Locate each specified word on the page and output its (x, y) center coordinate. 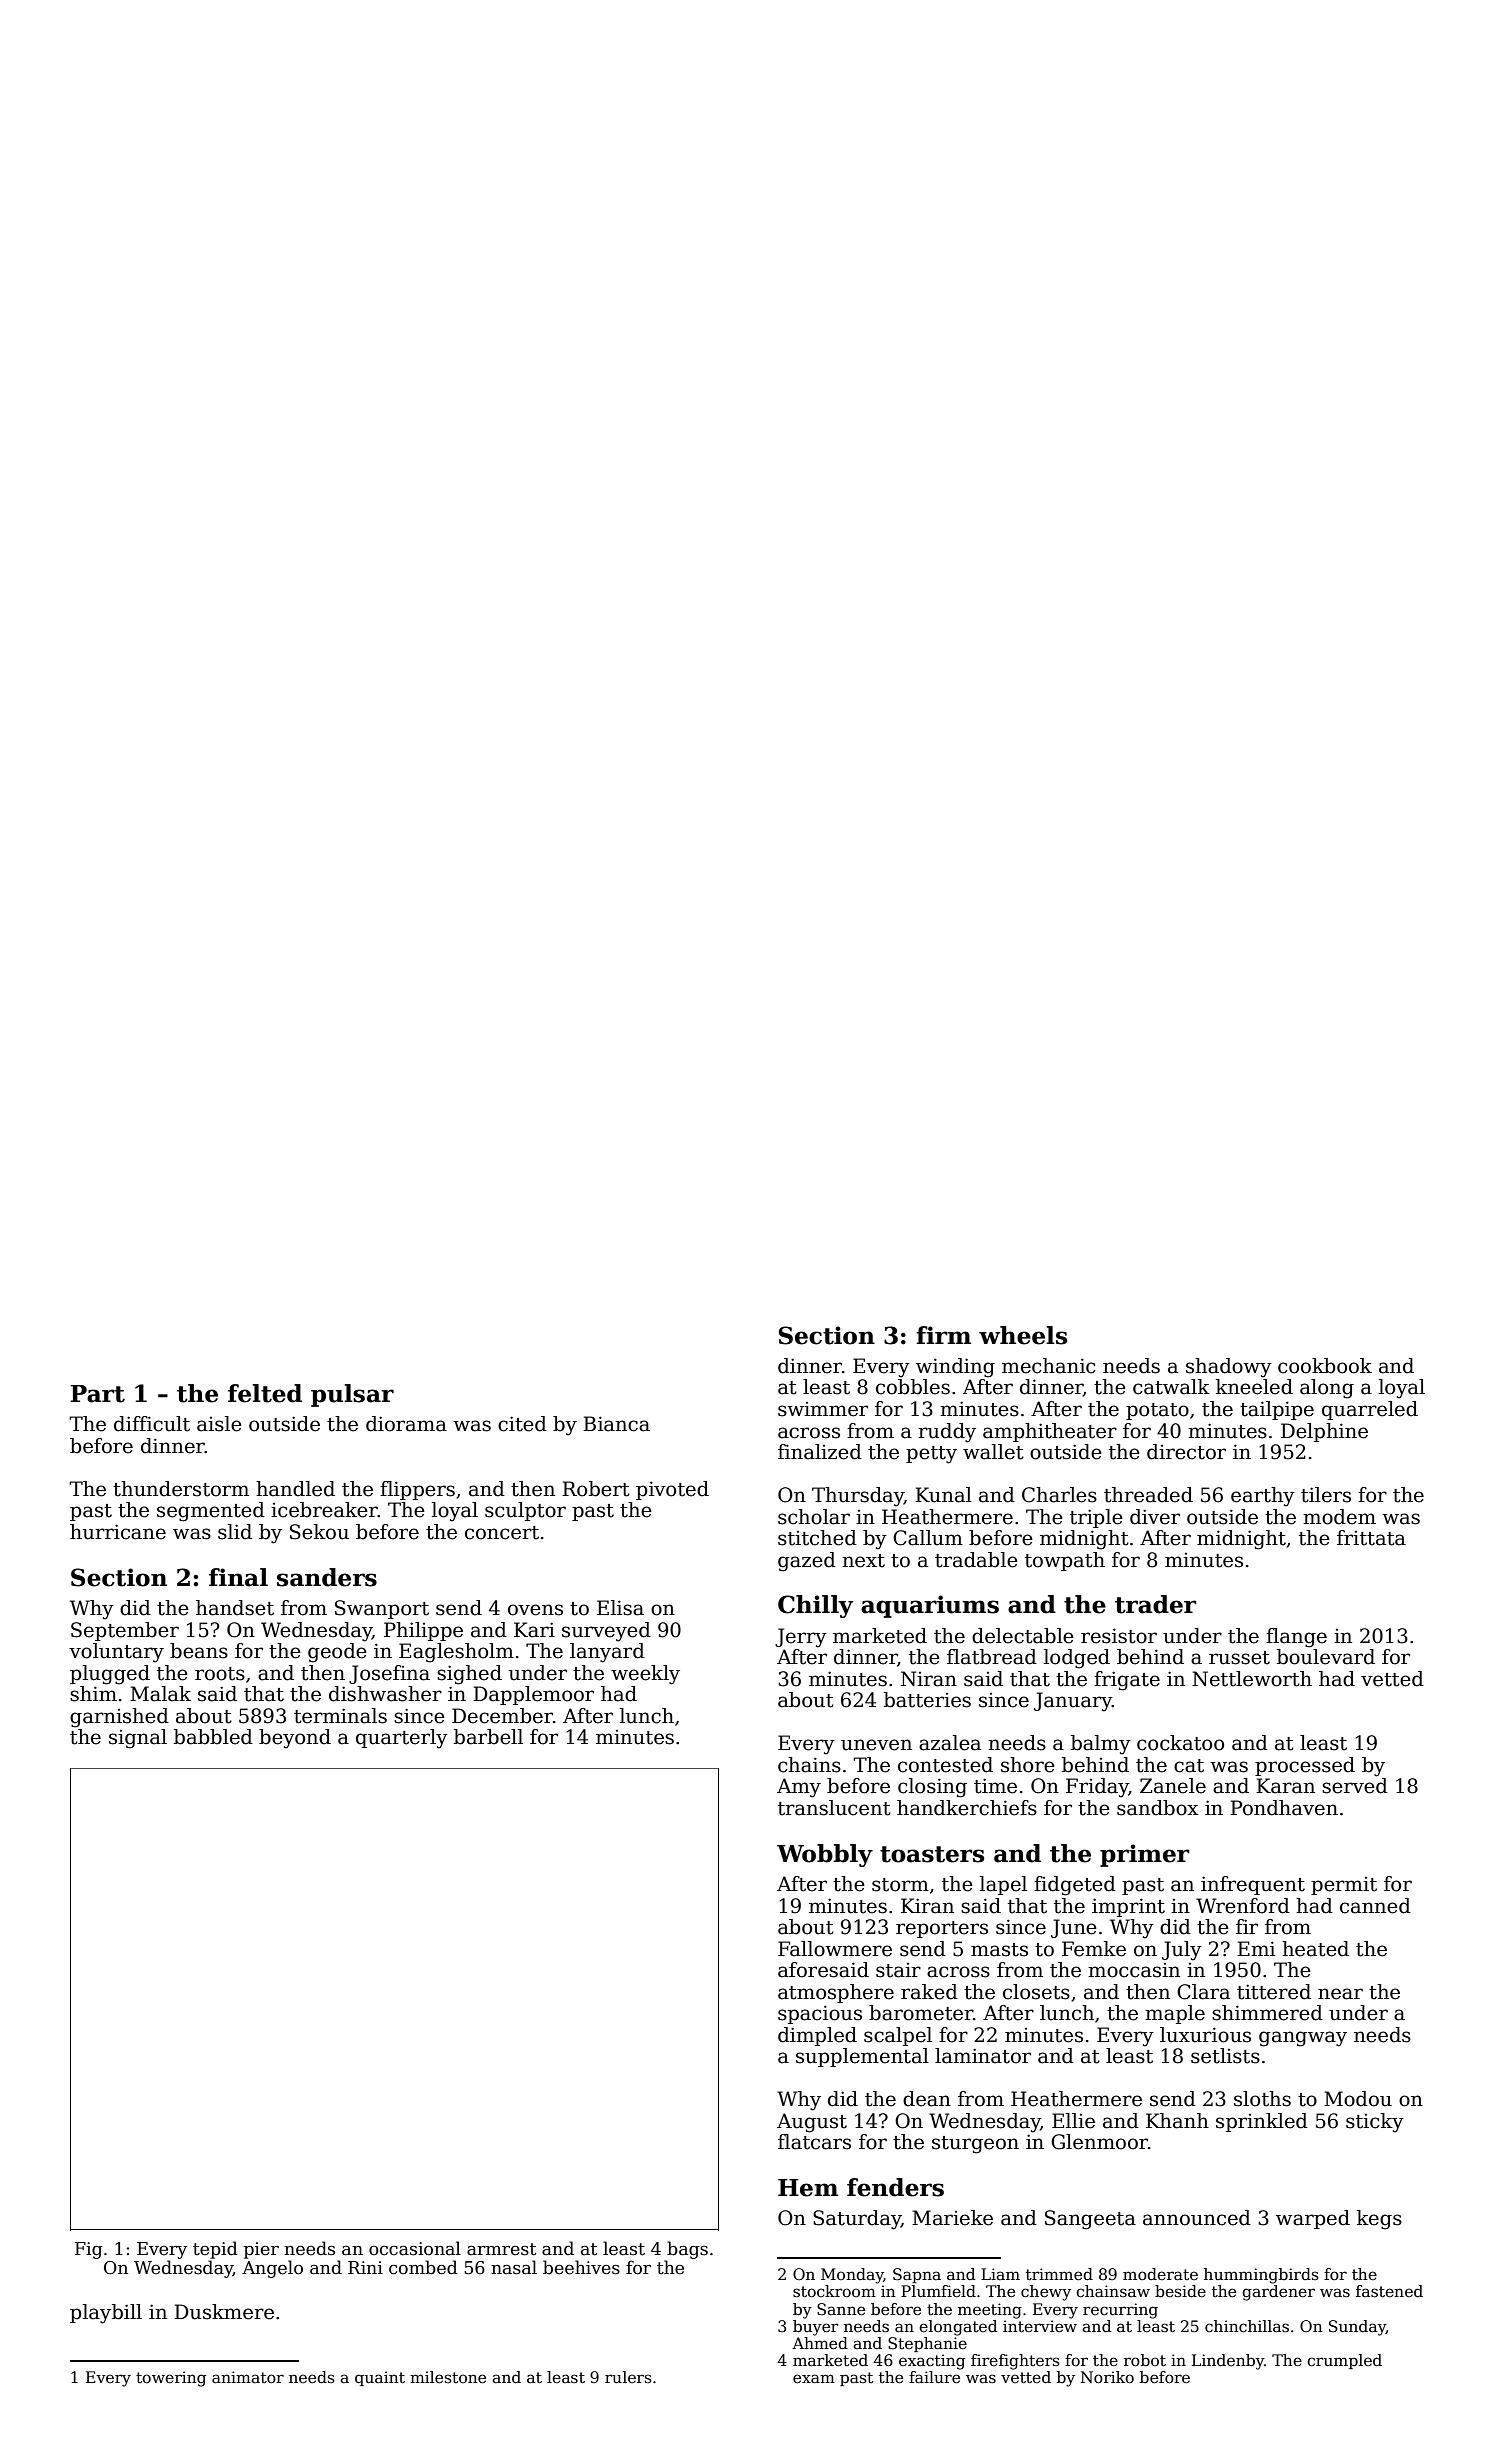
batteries (927, 1700)
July (1182, 1951)
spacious (820, 2014)
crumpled (1344, 2361)
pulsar (352, 1395)
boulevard (1326, 1657)
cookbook (1325, 1366)
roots (220, 1674)
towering (171, 2379)
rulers (628, 2377)
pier (261, 2250)
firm (943, 1335)
